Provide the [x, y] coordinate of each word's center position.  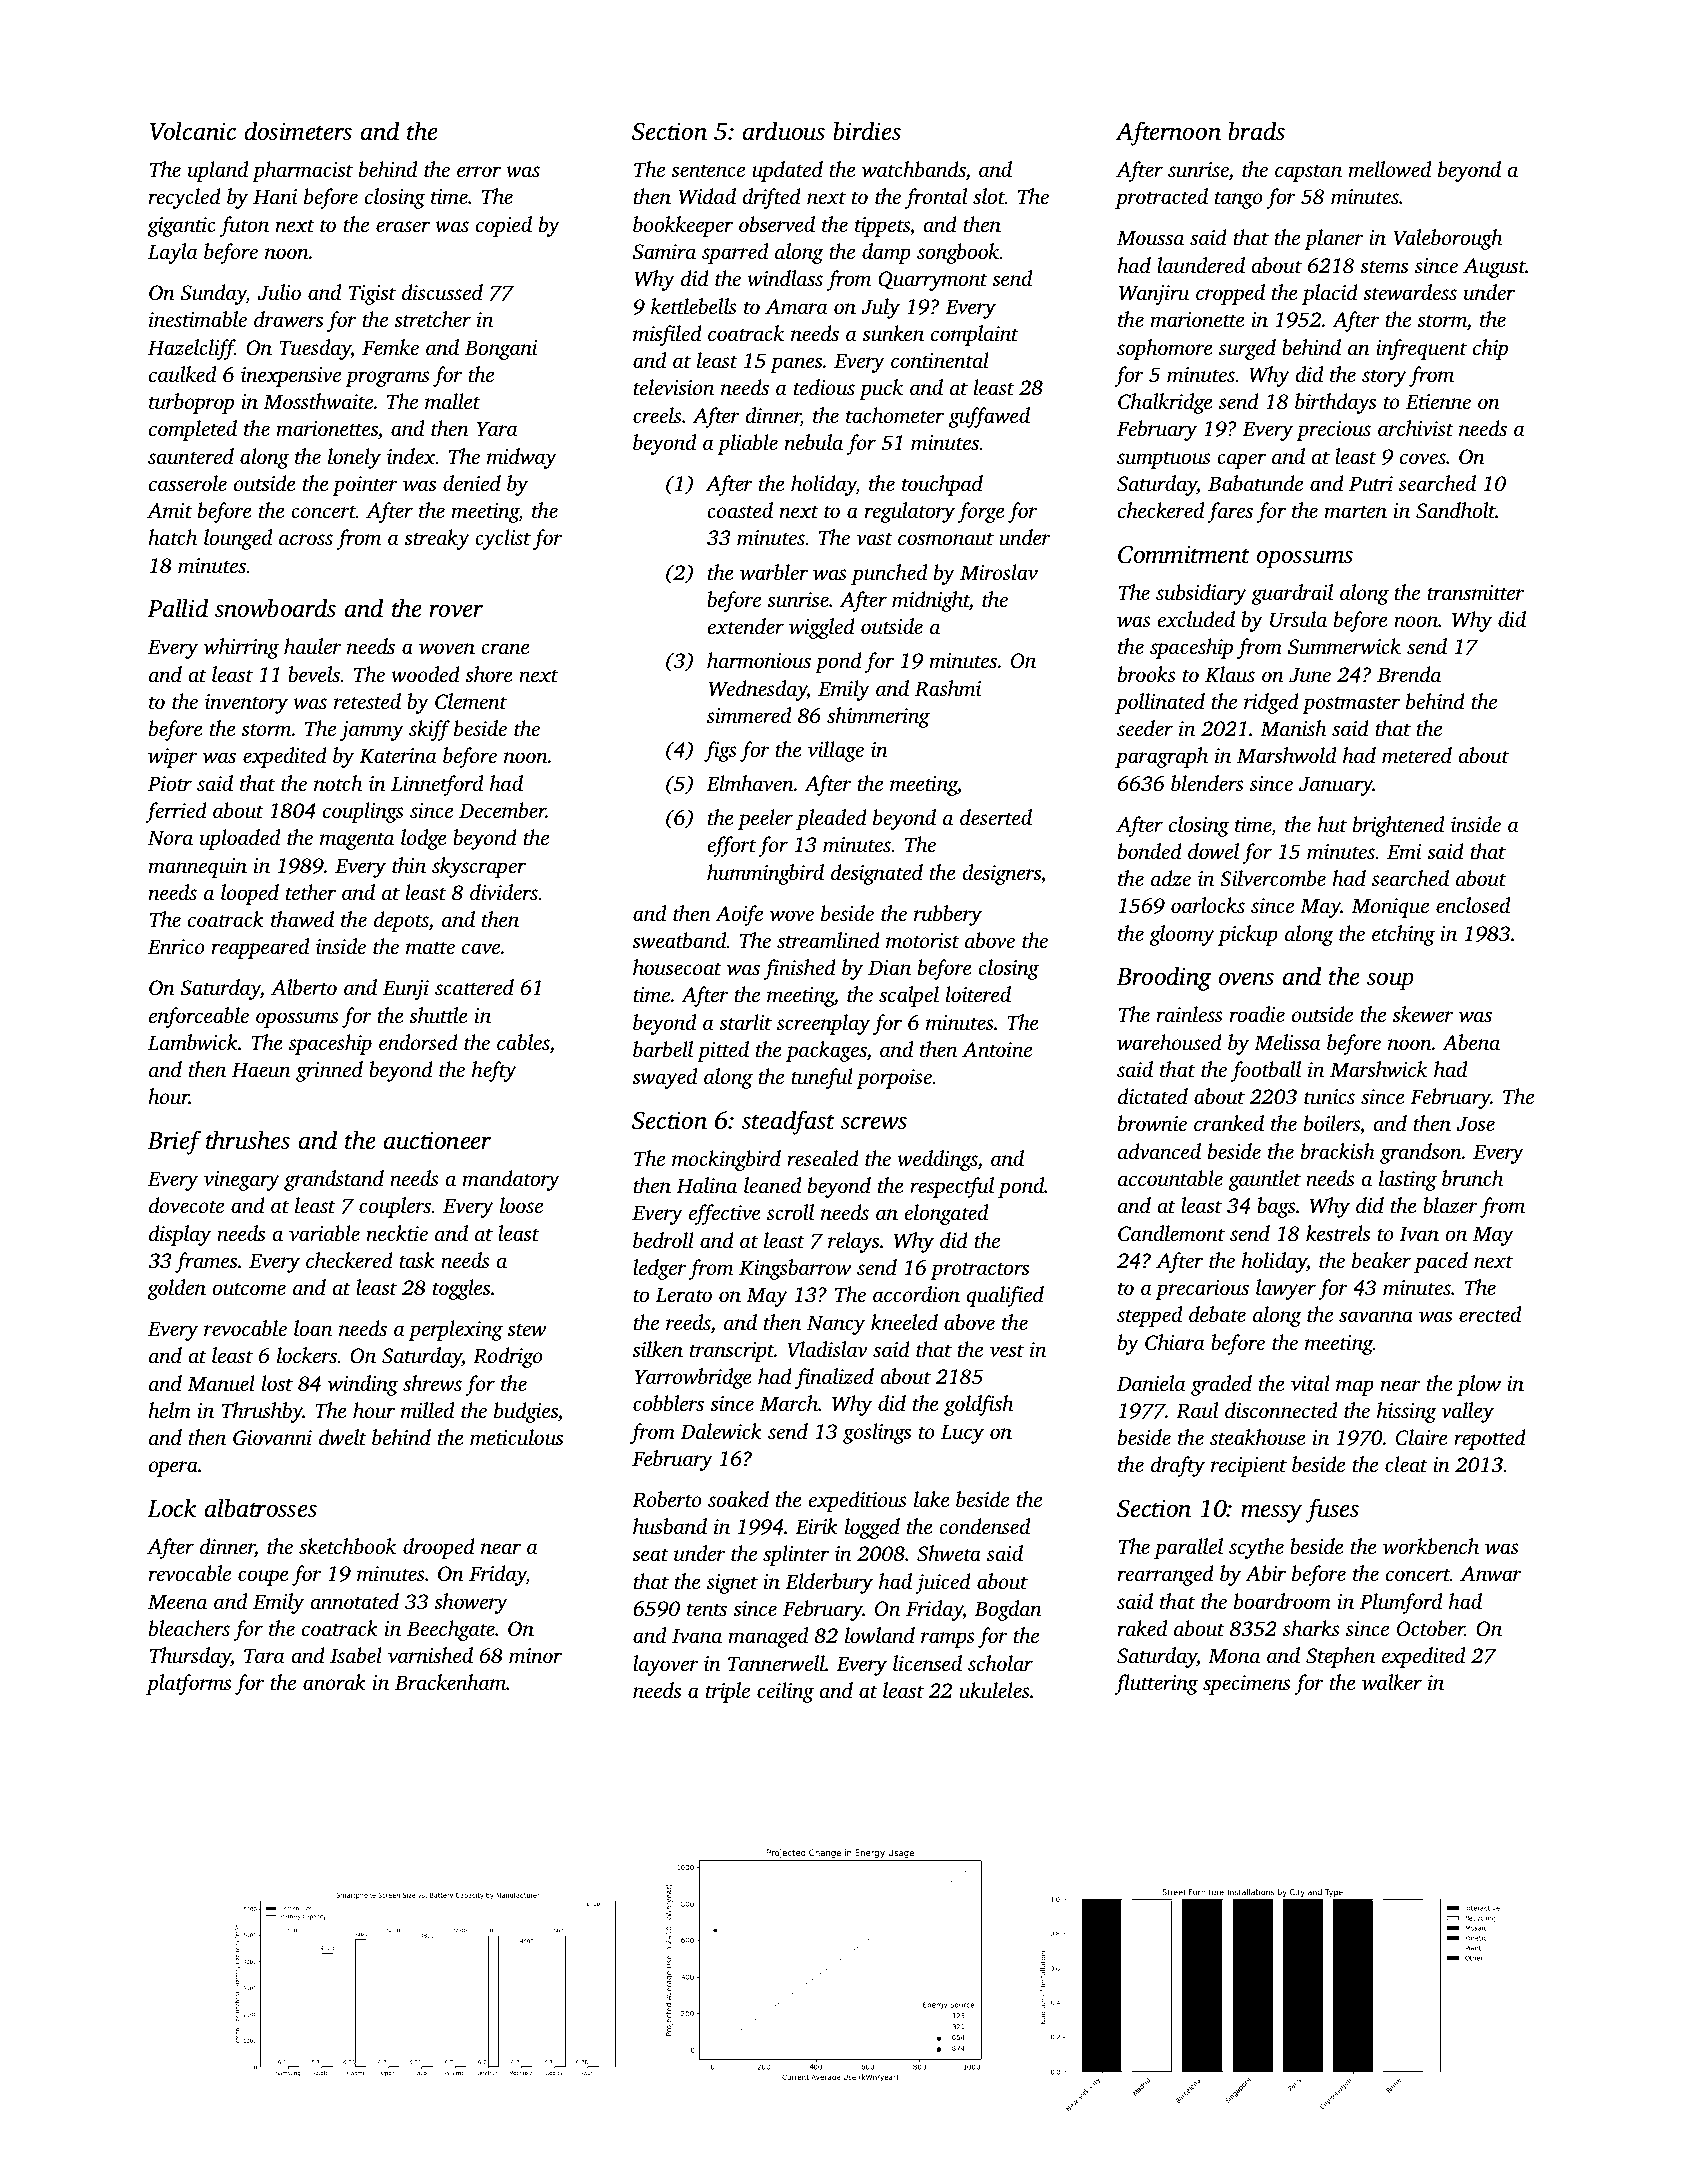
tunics [1329, 1096]
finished [800, 969]
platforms [189, 1684]
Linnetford [437, 785]
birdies [867, 131]
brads [1256, 131]
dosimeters [298, 131]
